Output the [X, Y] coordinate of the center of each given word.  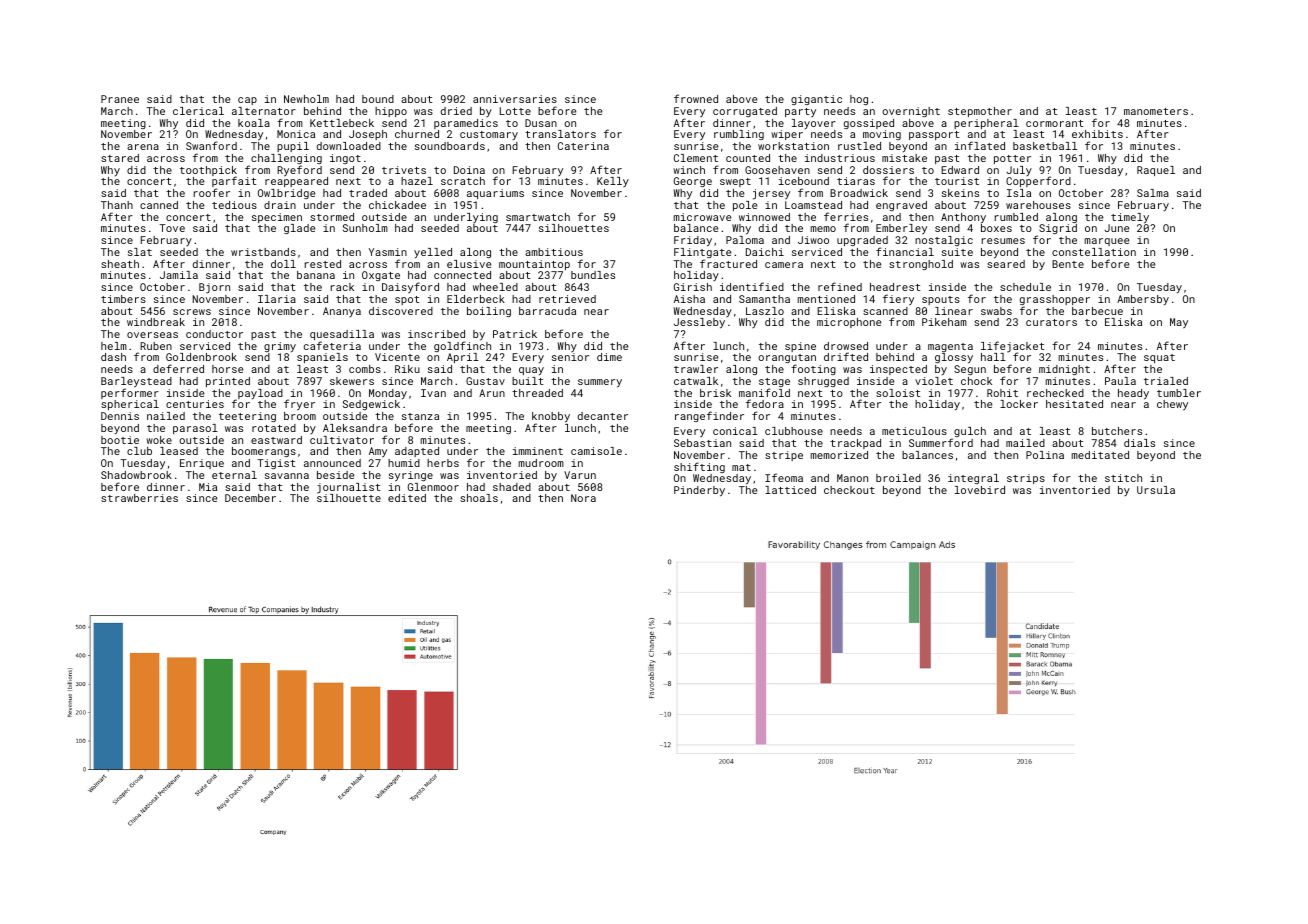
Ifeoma [784, 477]
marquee [1107, 242]
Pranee [120, 99]
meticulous [914, 431]
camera [784, 265]
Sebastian [702, 443]
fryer [299, 405]
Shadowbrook [136, 475]
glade [299, 229]
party [800, 113]
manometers [1156, 111]
